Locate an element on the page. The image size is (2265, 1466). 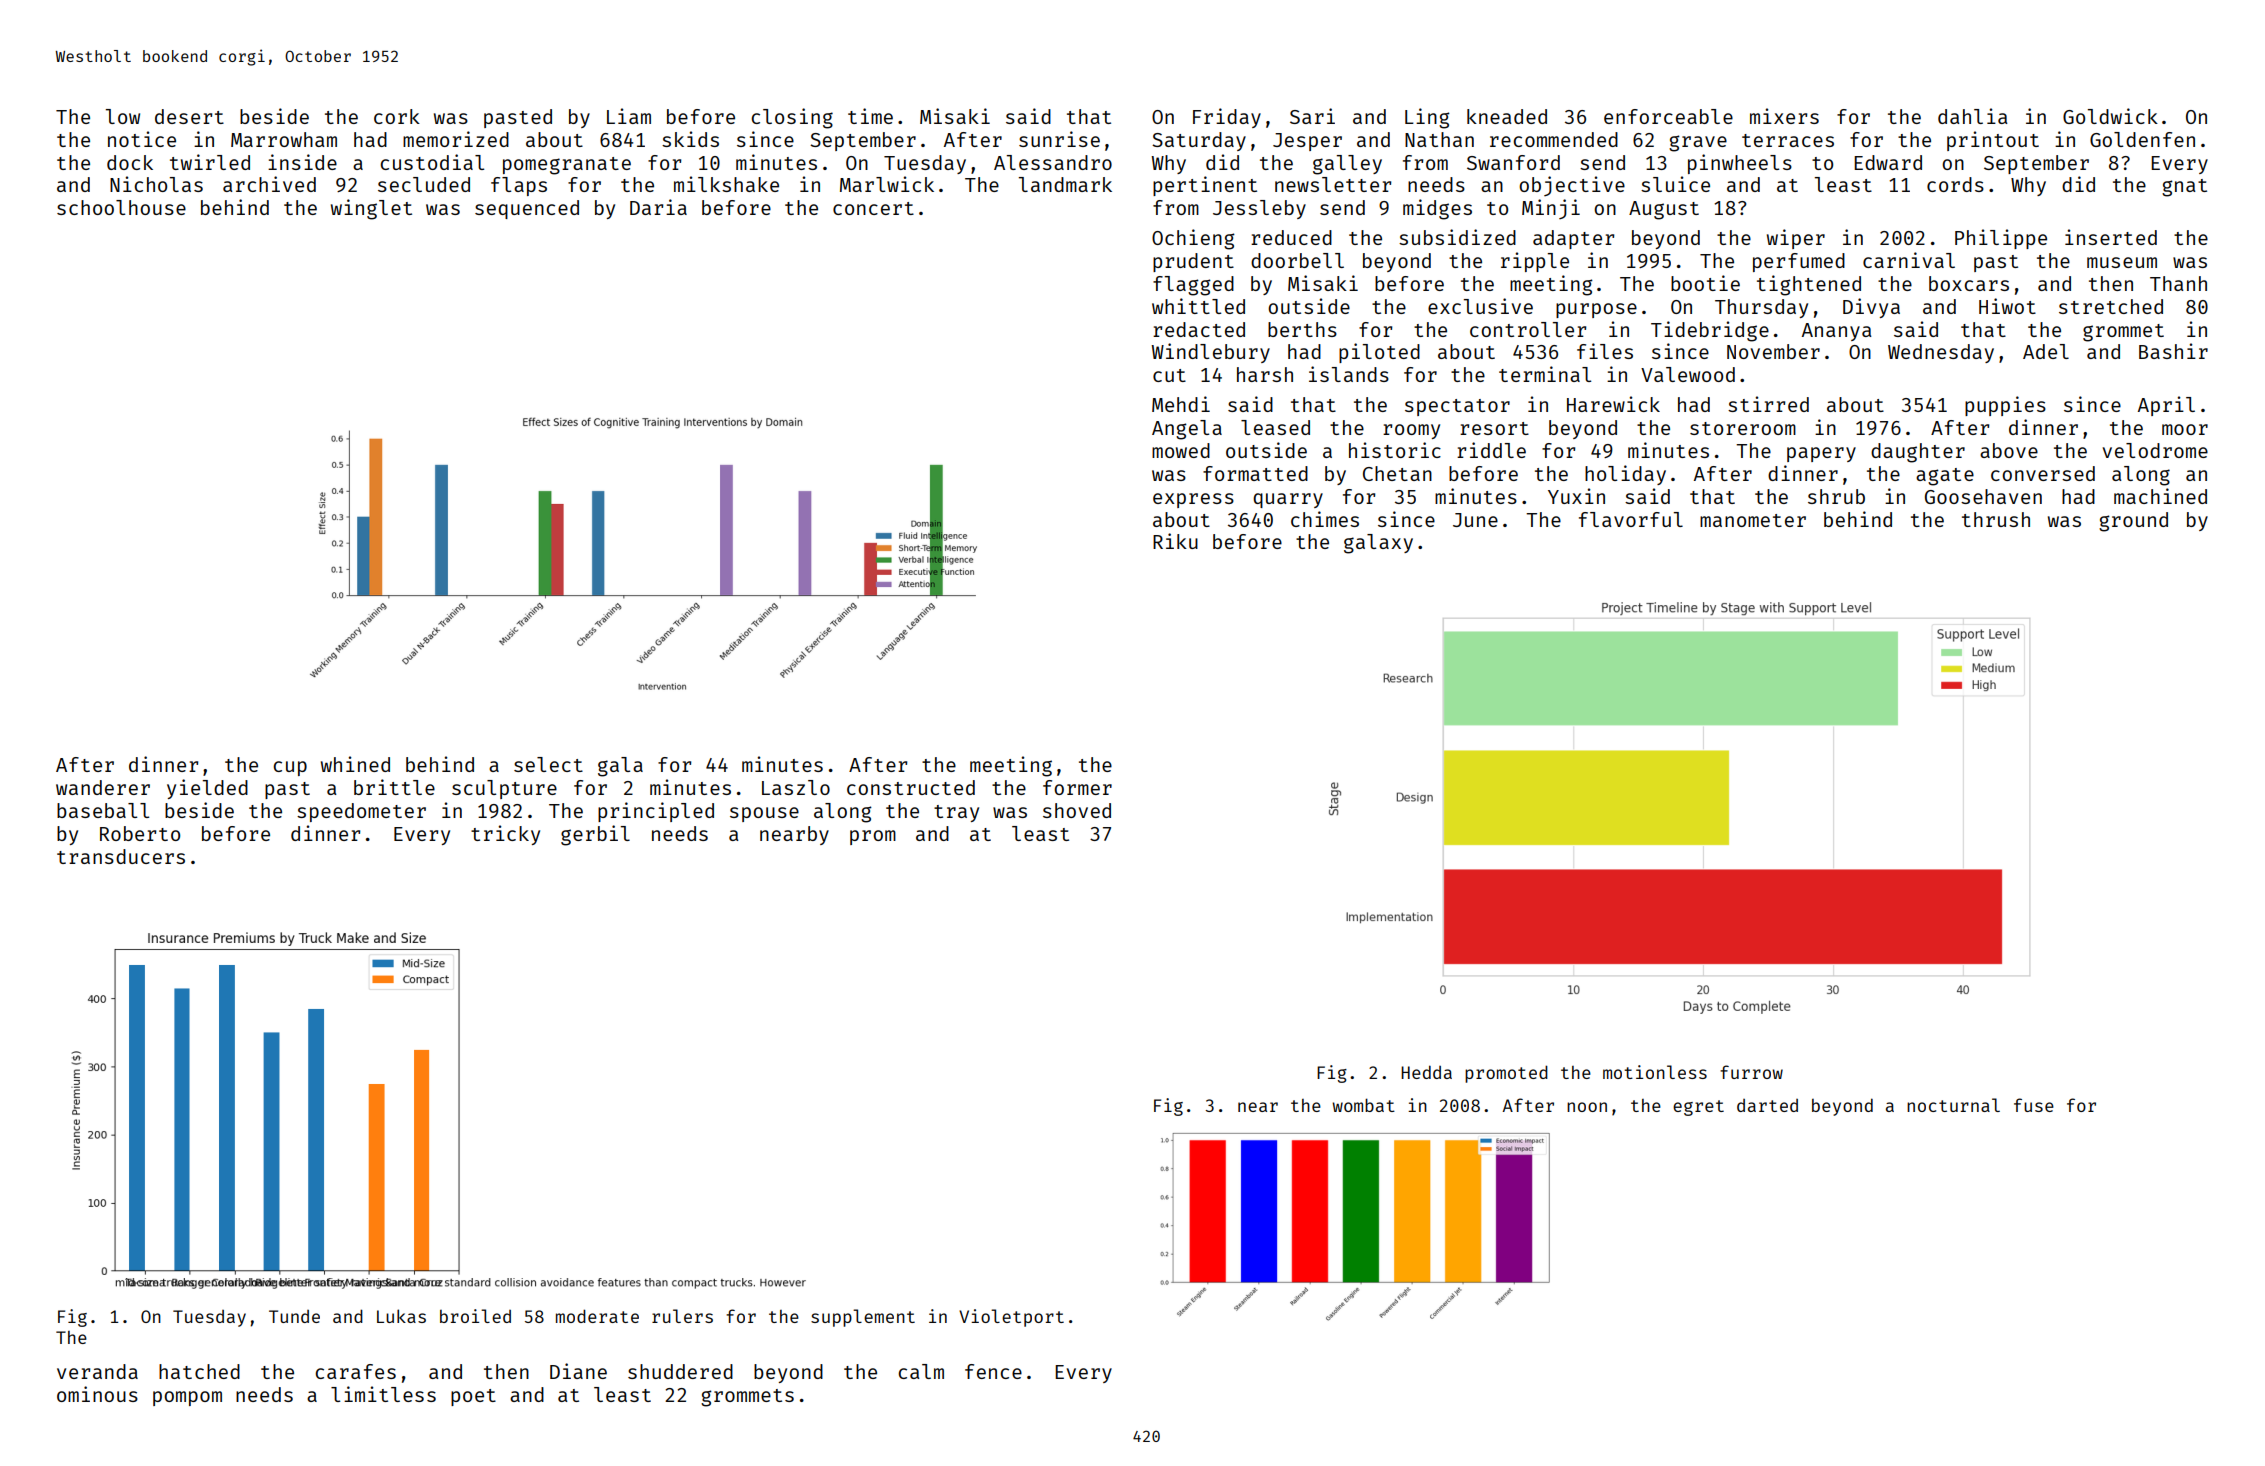
broiled is located at coordinates (475, 1316).
